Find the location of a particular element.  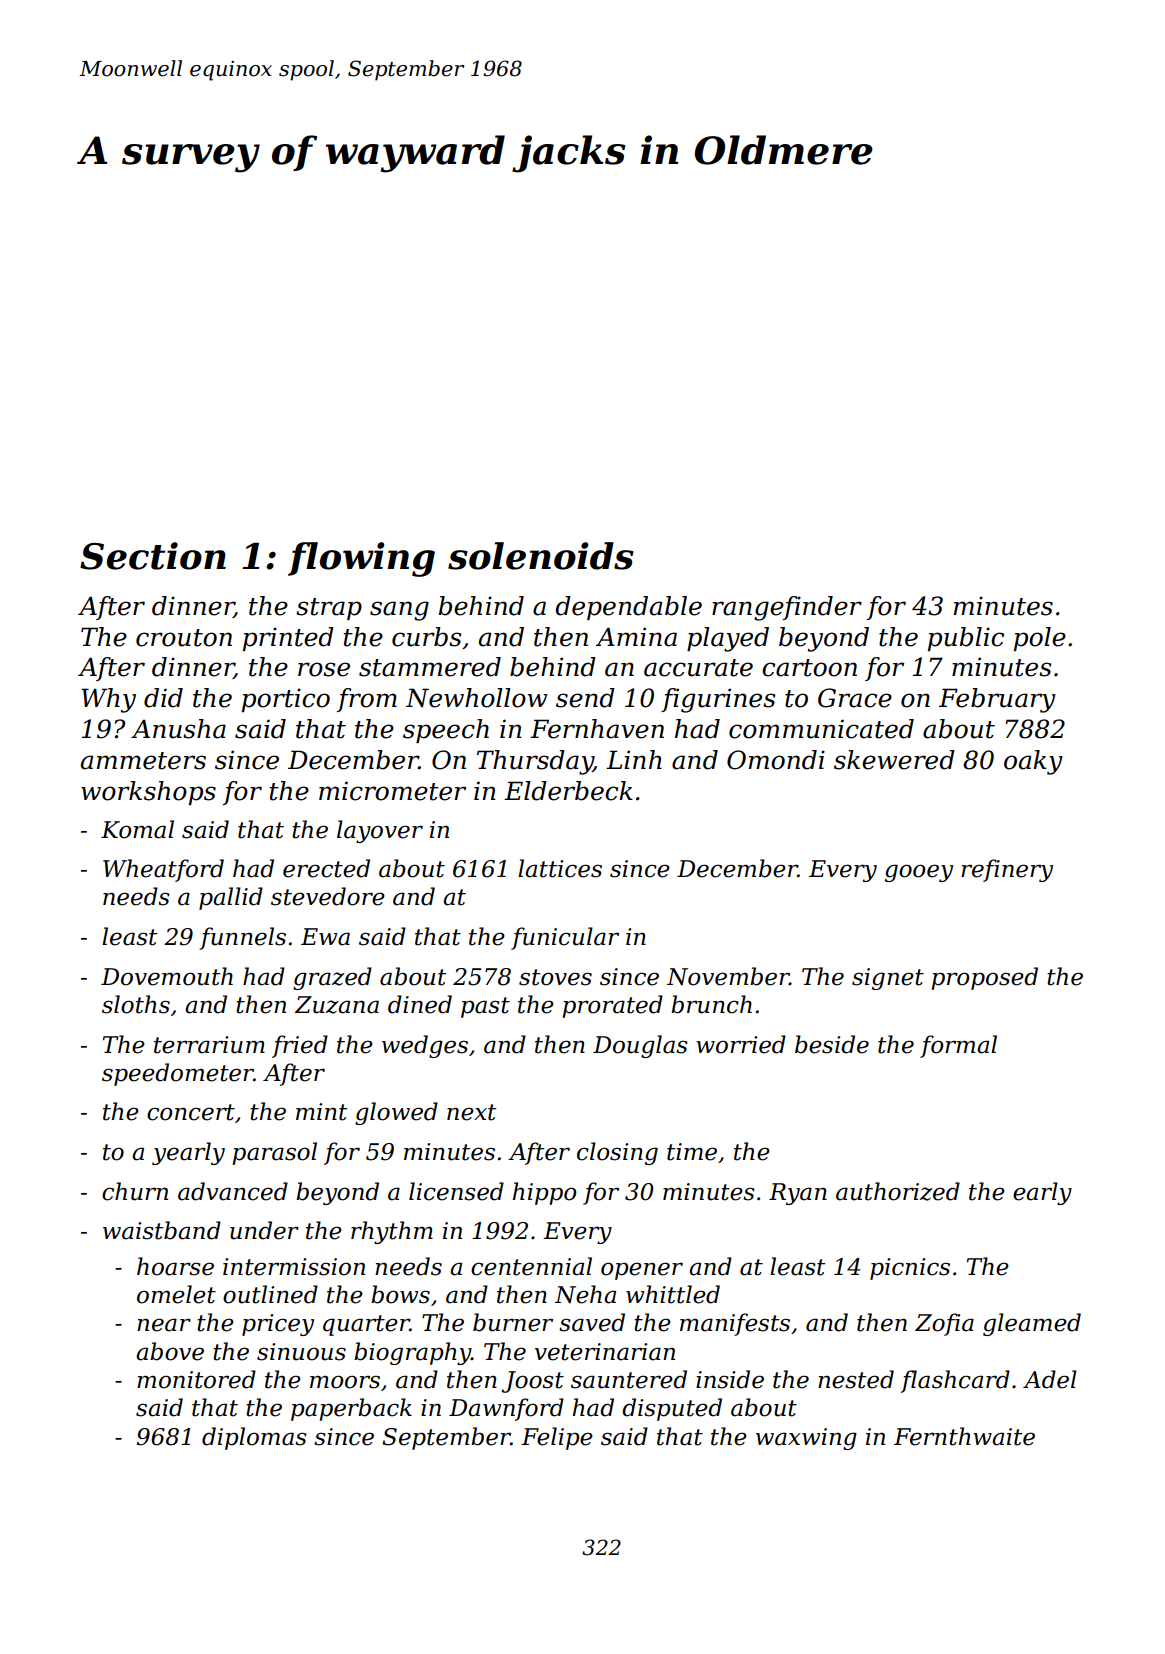

refinery is located at coordinates (1007, 870).
